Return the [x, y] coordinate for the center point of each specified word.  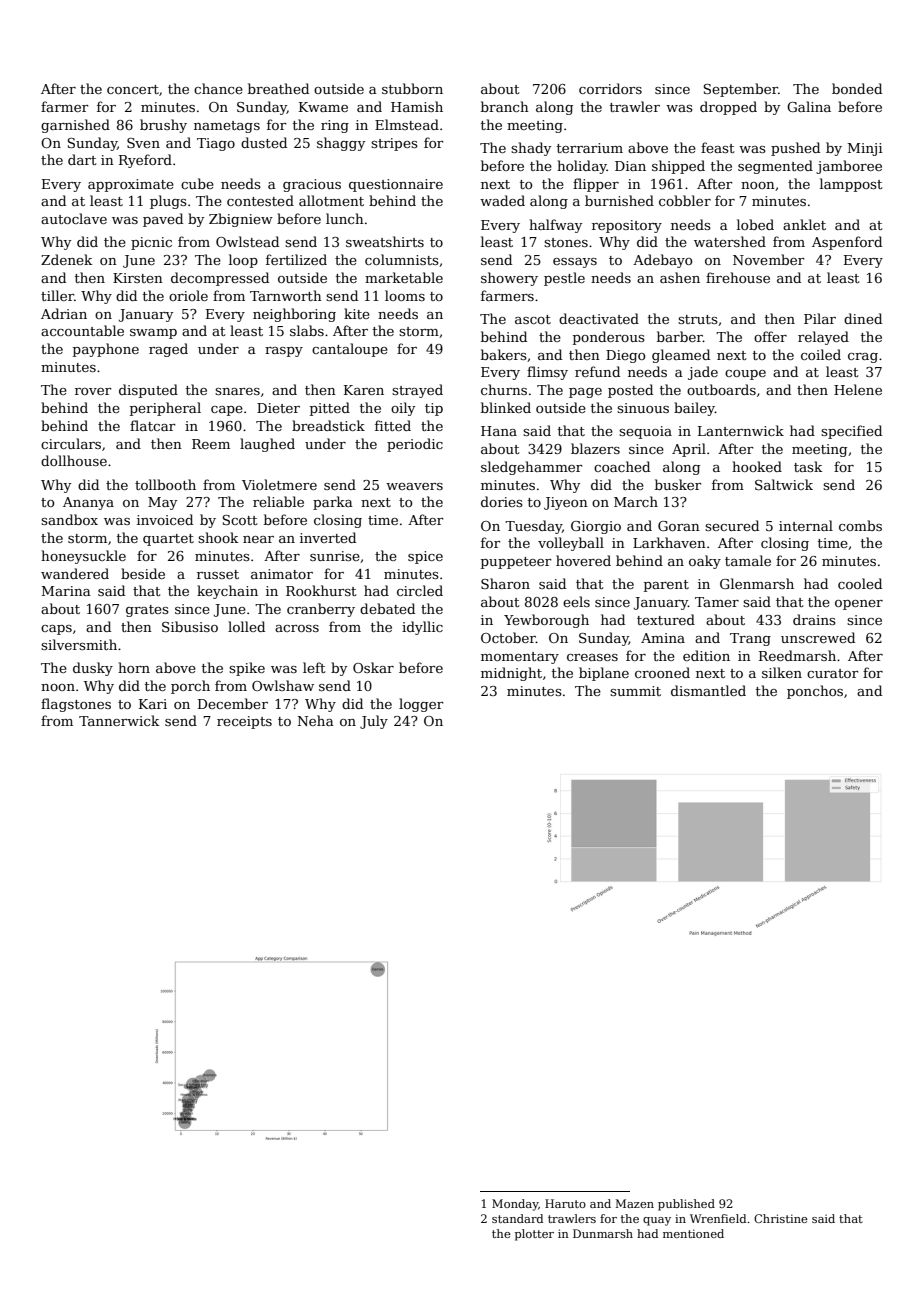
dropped [728, 108]
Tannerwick [119, 720]
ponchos [815, 692]
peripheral [165, 409]
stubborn [412, 88]
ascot [533, 319]
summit [635, 691]
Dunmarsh [603, 1233]
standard [517, 1218]
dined [863, 318]
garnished [75, 126]
